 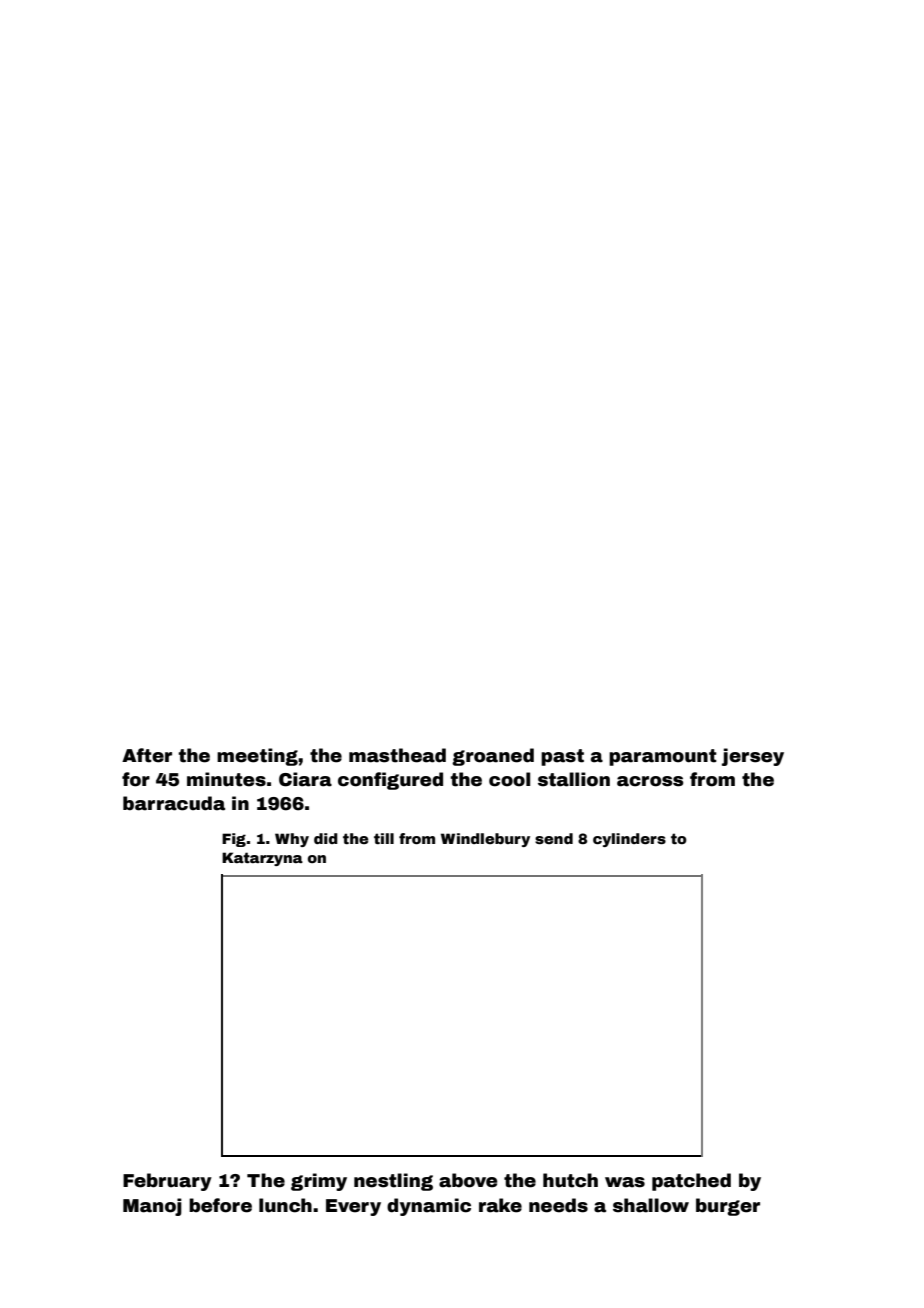 I want to click on Manoj, so click(x=152, y=1207).
